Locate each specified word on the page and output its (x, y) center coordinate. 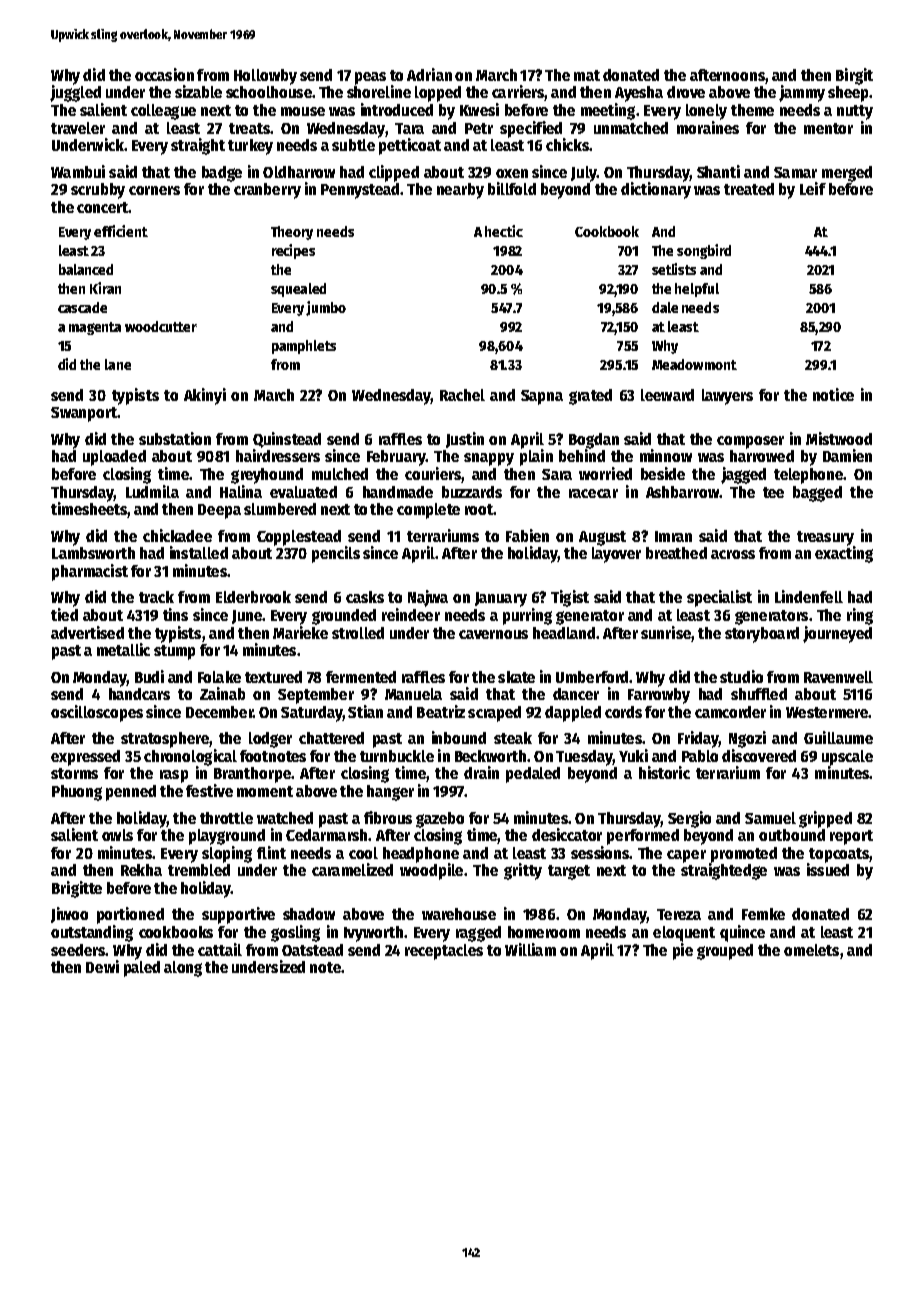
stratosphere (165, 740)
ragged (478, 934)
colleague (163, 112)
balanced (86, 269)
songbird (704, 251)
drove (686, 92)
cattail (220, 949)
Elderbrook (253, 597)
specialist (719, 598)
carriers (518, 91)
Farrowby (659, 696)
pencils (336, 554)
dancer (576, 694)
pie (683, 951)
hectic (504, 231)
